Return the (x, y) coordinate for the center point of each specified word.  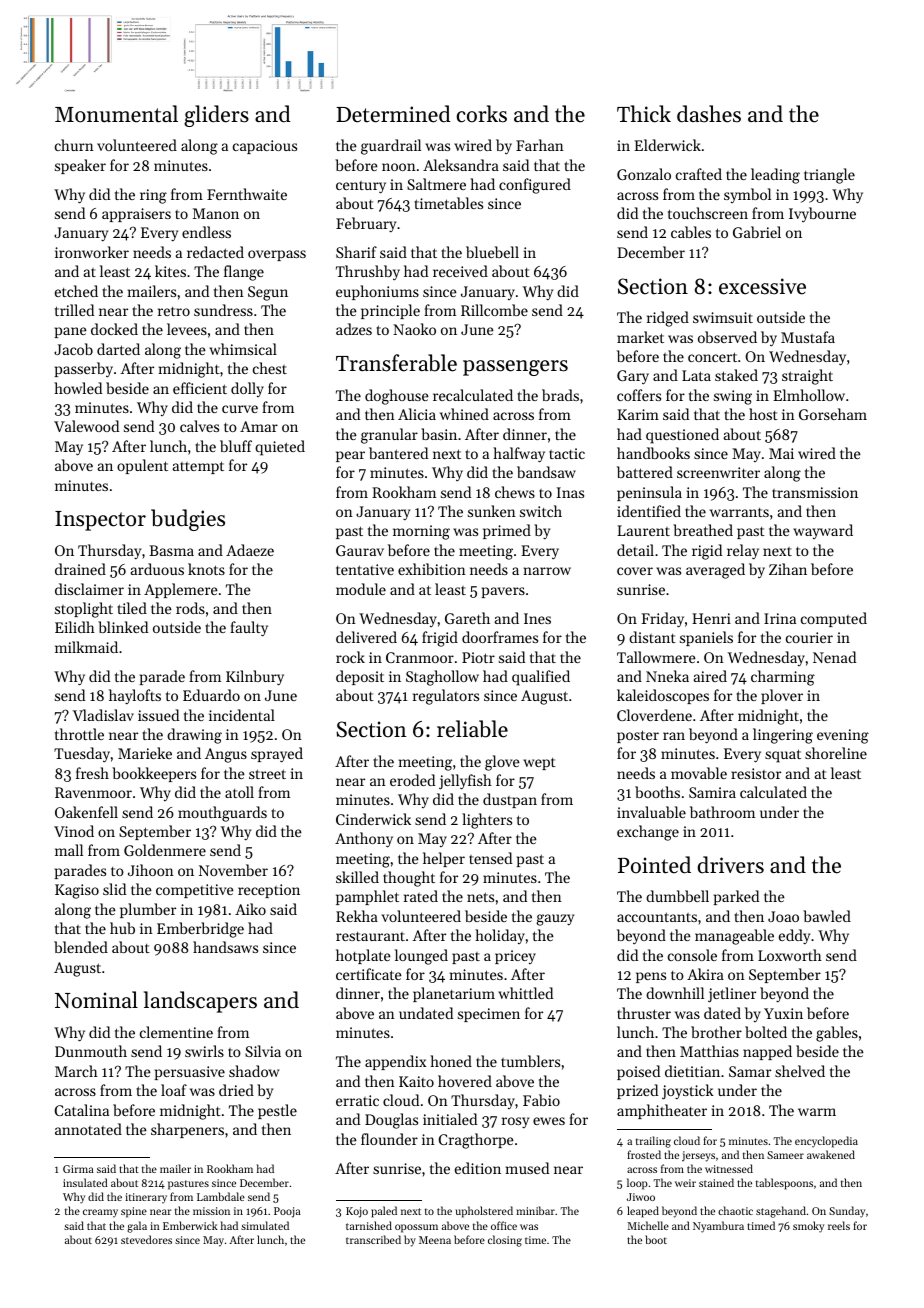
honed (451, 1061)
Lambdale (221, 1196)
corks (482, 114)
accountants (657, 917)
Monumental (116, 114)
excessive (762, 286)
